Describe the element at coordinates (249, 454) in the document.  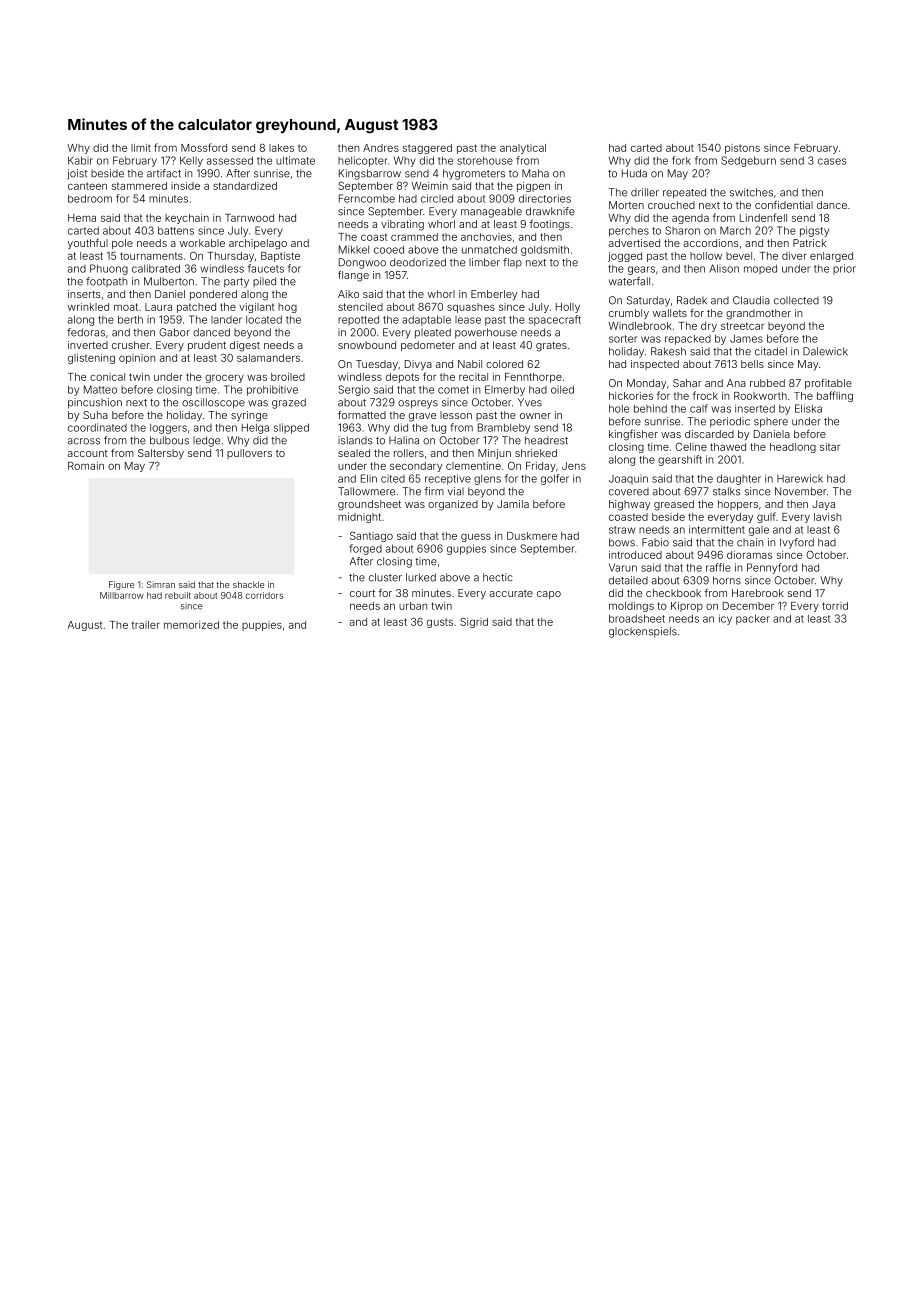
I see `pullovers` at that location.
